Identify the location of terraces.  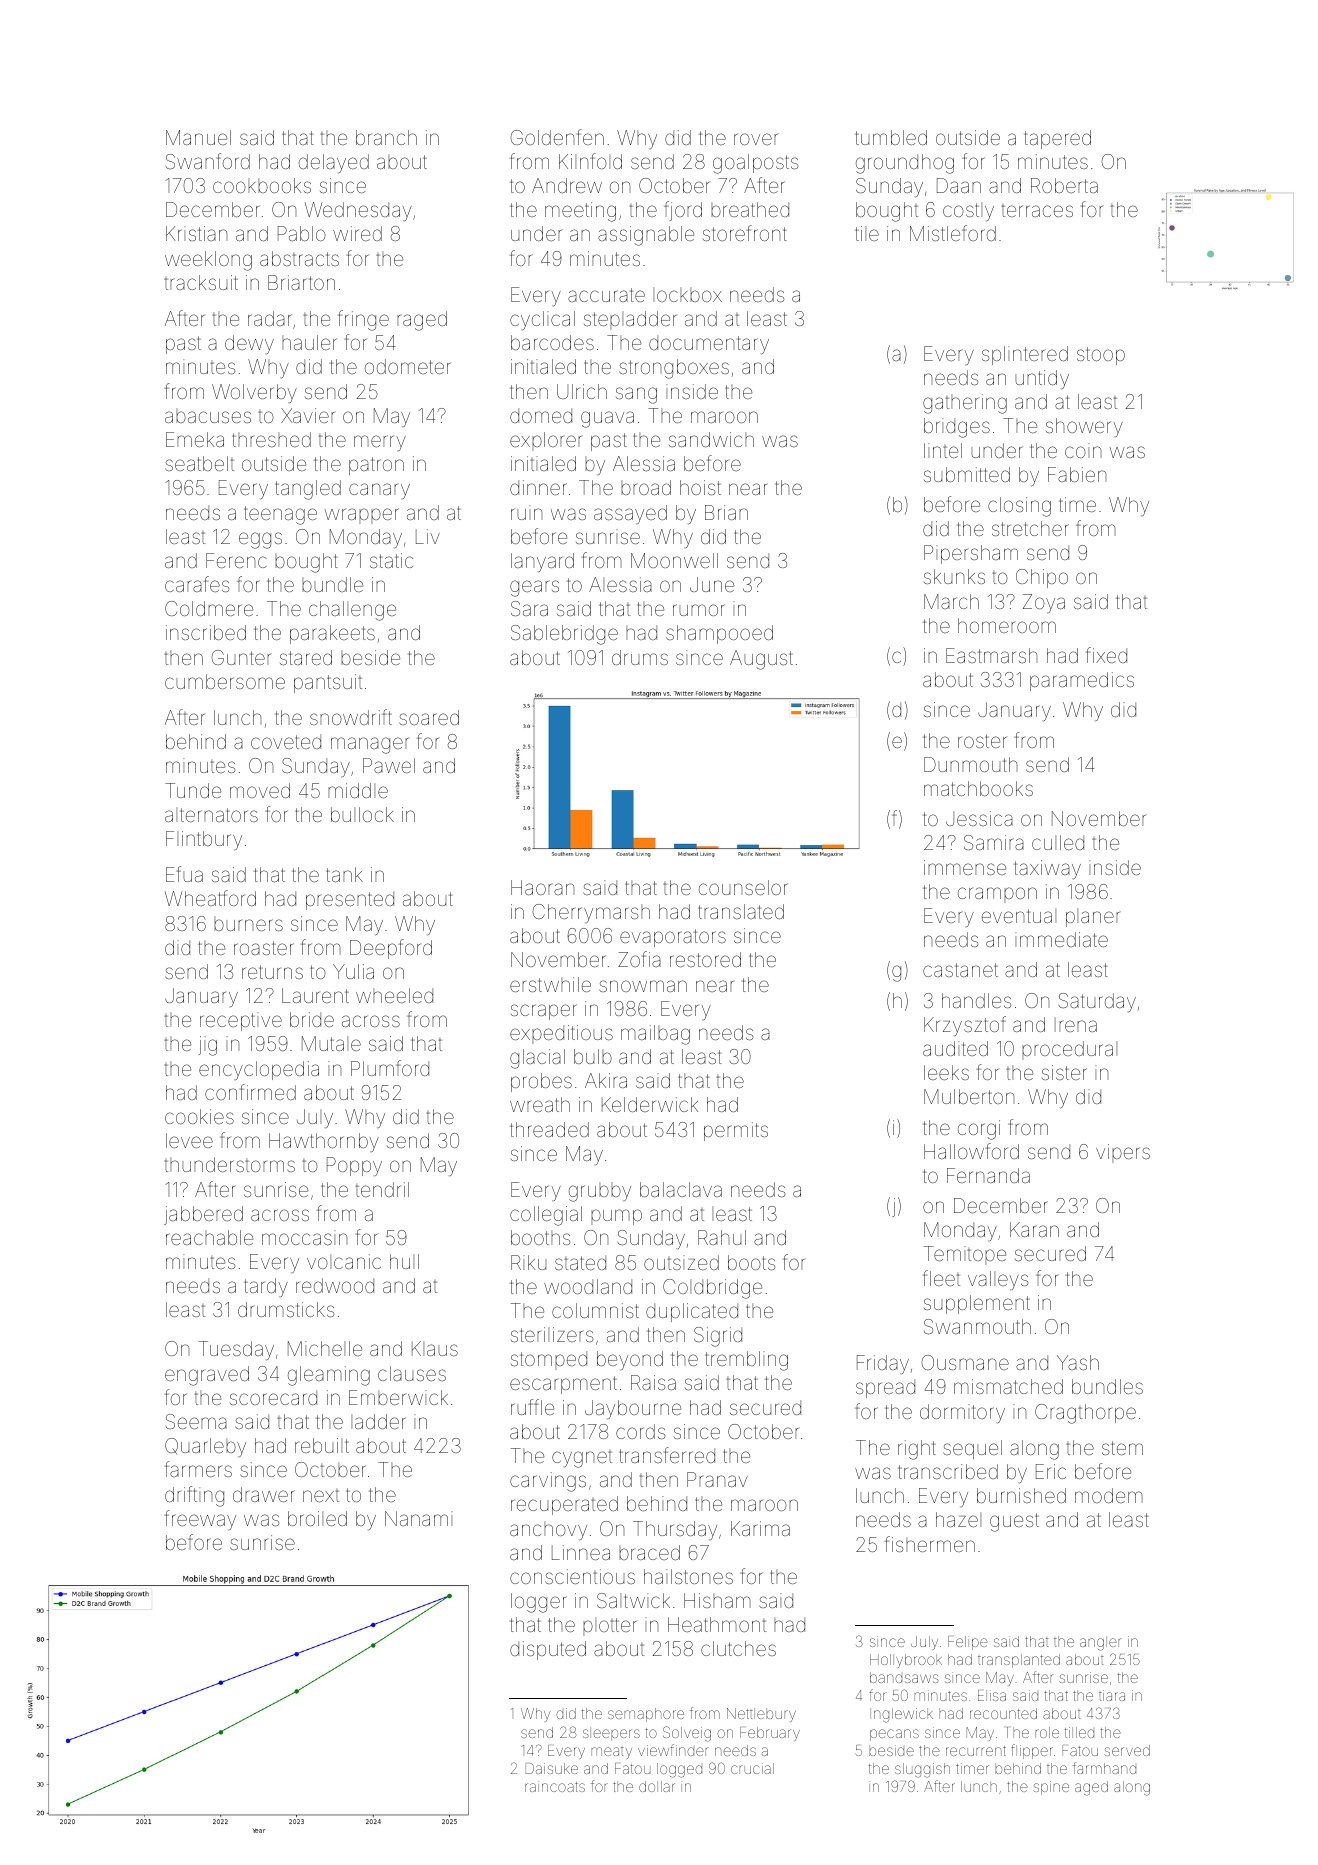
(1037, 210).
